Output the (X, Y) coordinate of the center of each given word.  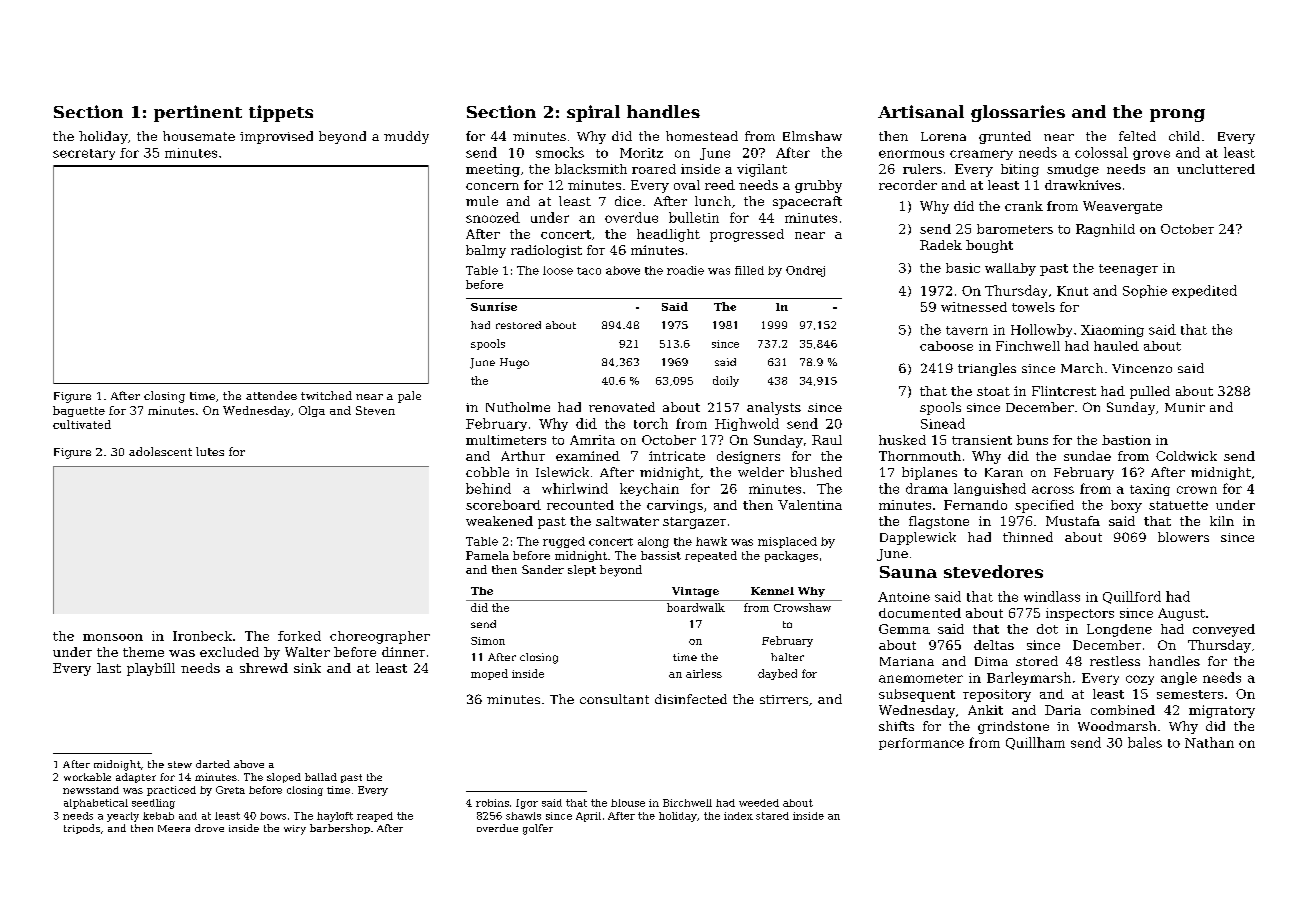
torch (651, 423)
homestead (702, 136)
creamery (981, 155)
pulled (1150, 392)
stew (180, 764)
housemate (199, 136)
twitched (326, 395)
